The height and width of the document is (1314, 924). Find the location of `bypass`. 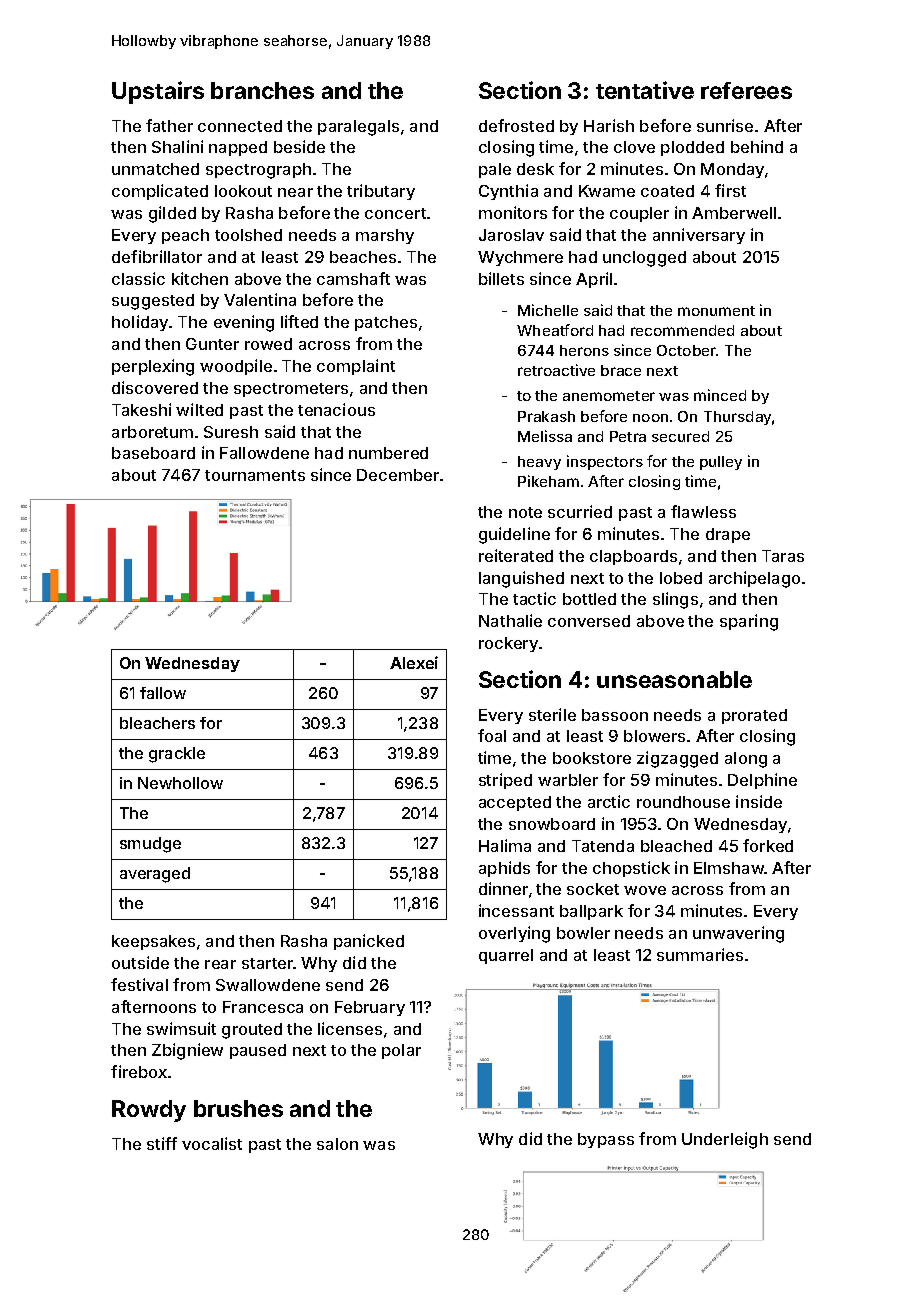

bypass is located at coordinates (606, 1140).
